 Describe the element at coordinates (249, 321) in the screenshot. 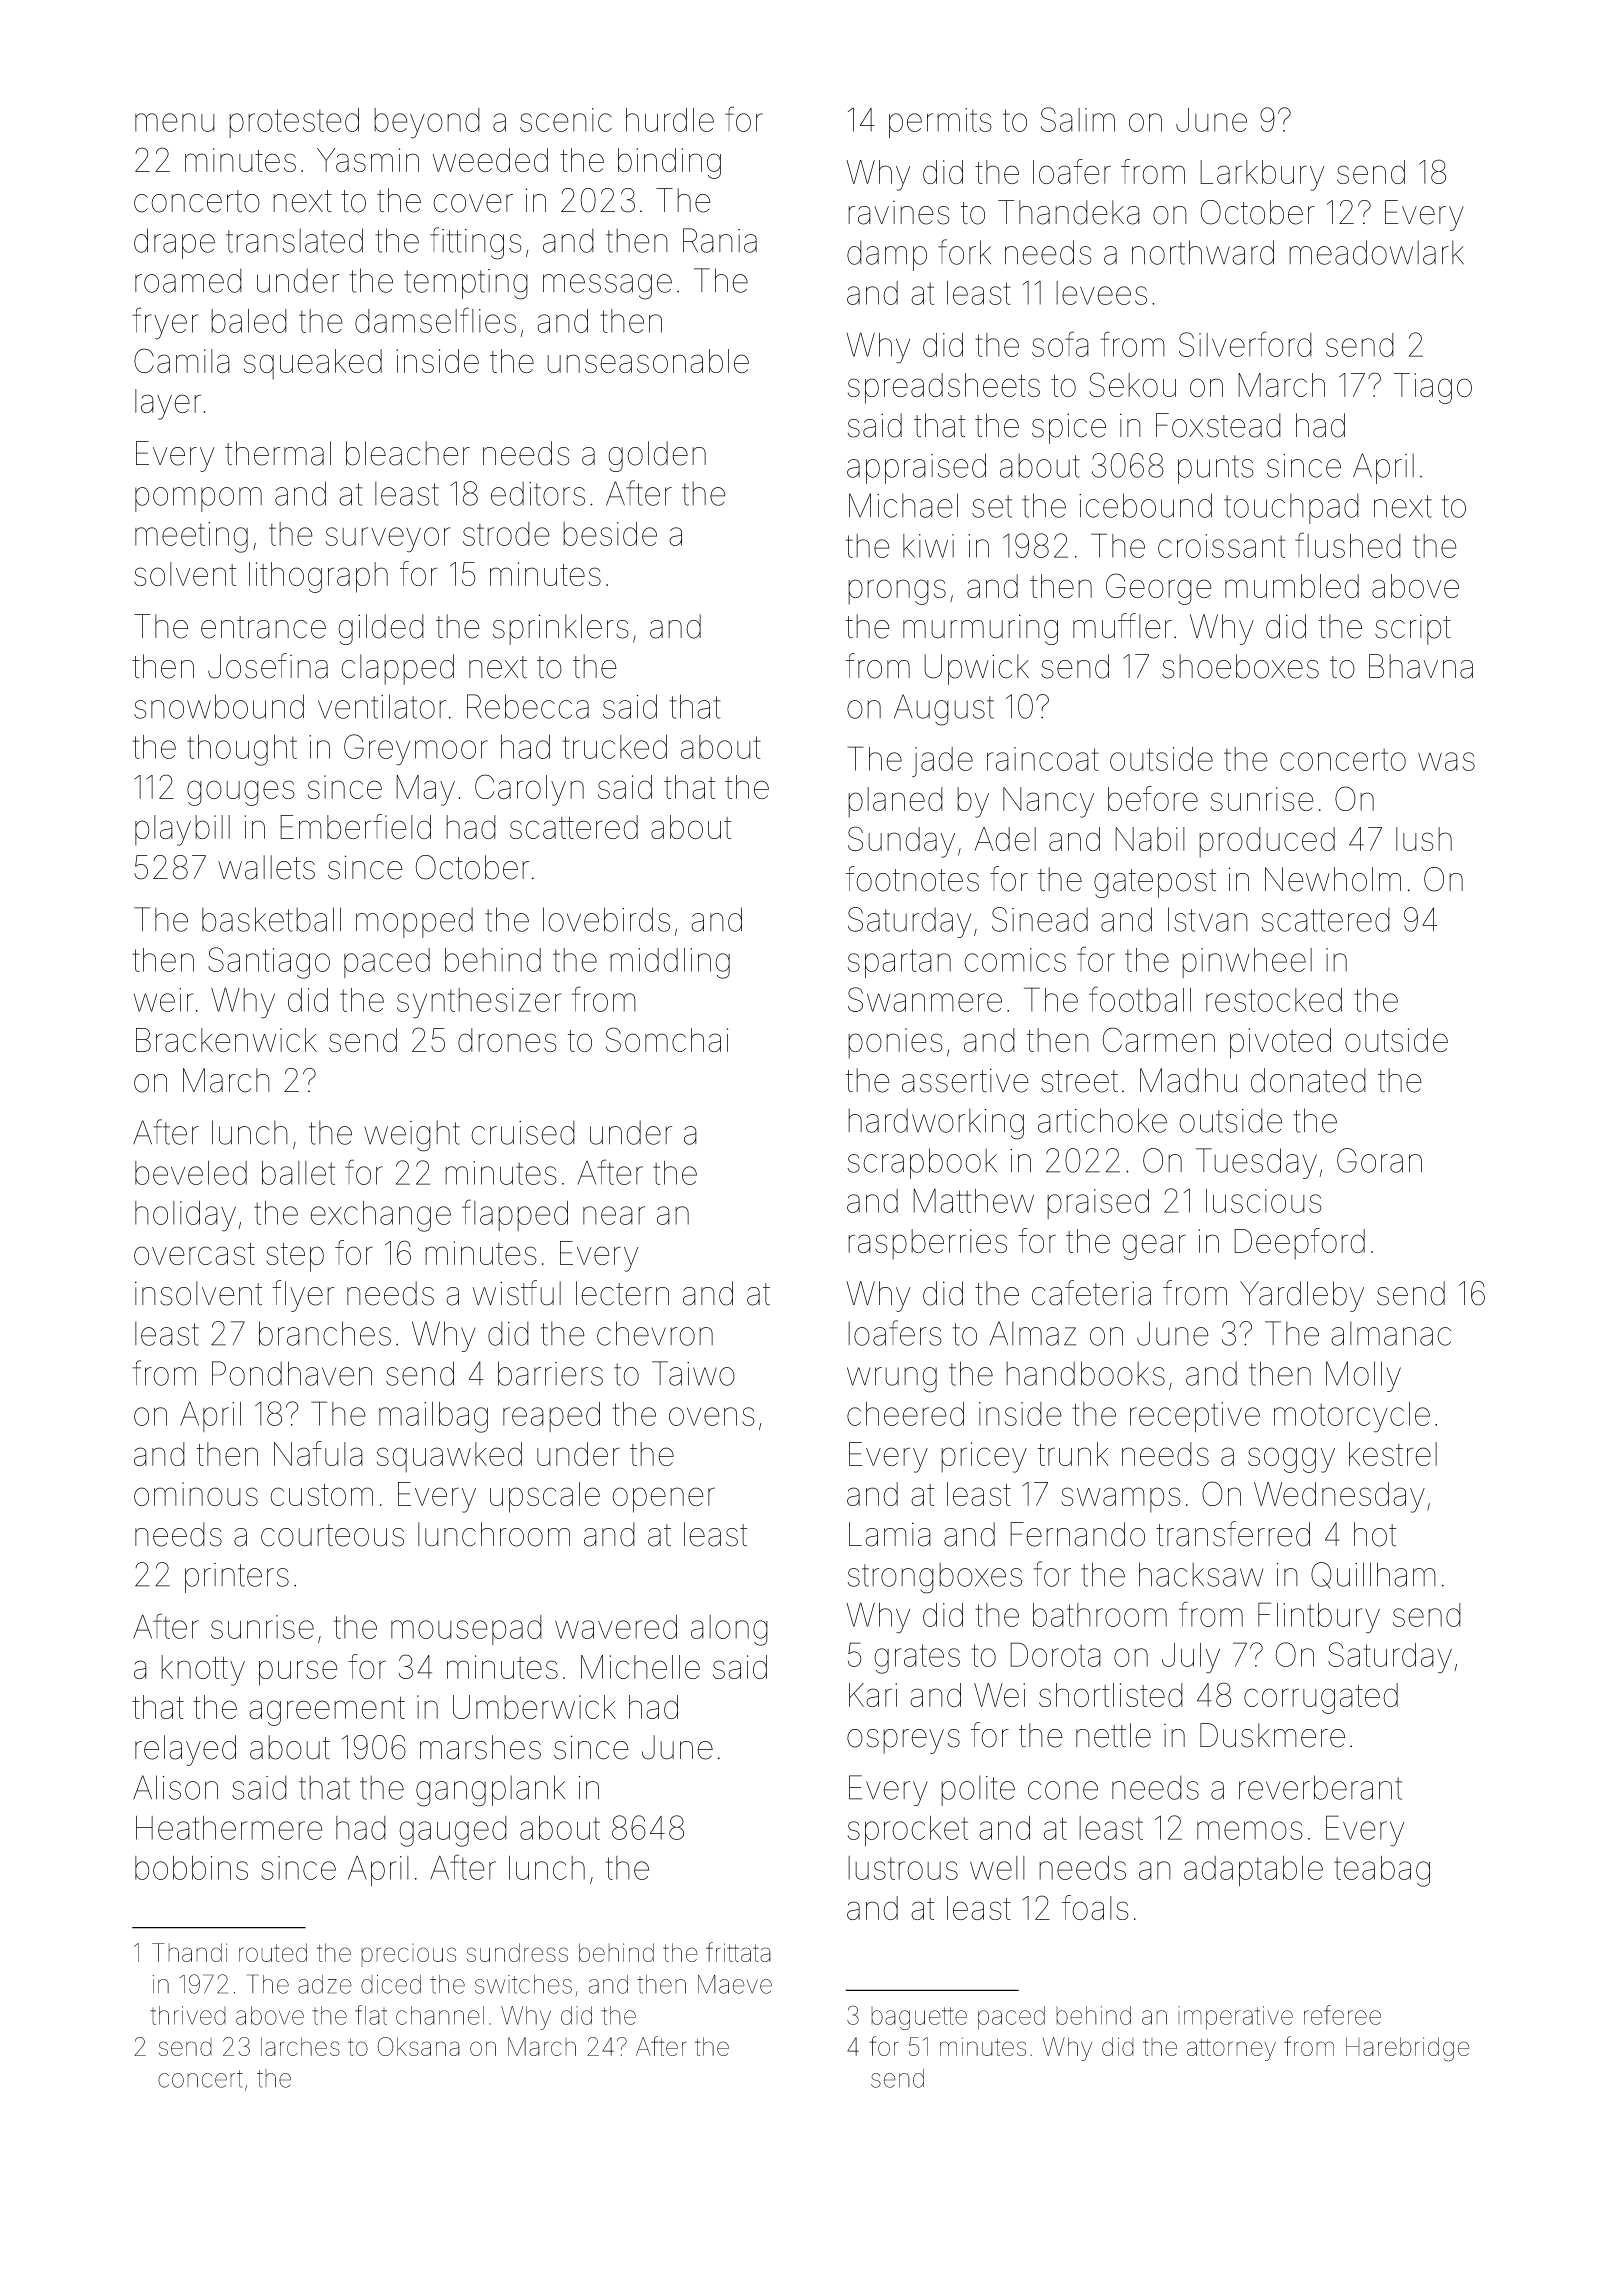

I see `baled` at that location.
